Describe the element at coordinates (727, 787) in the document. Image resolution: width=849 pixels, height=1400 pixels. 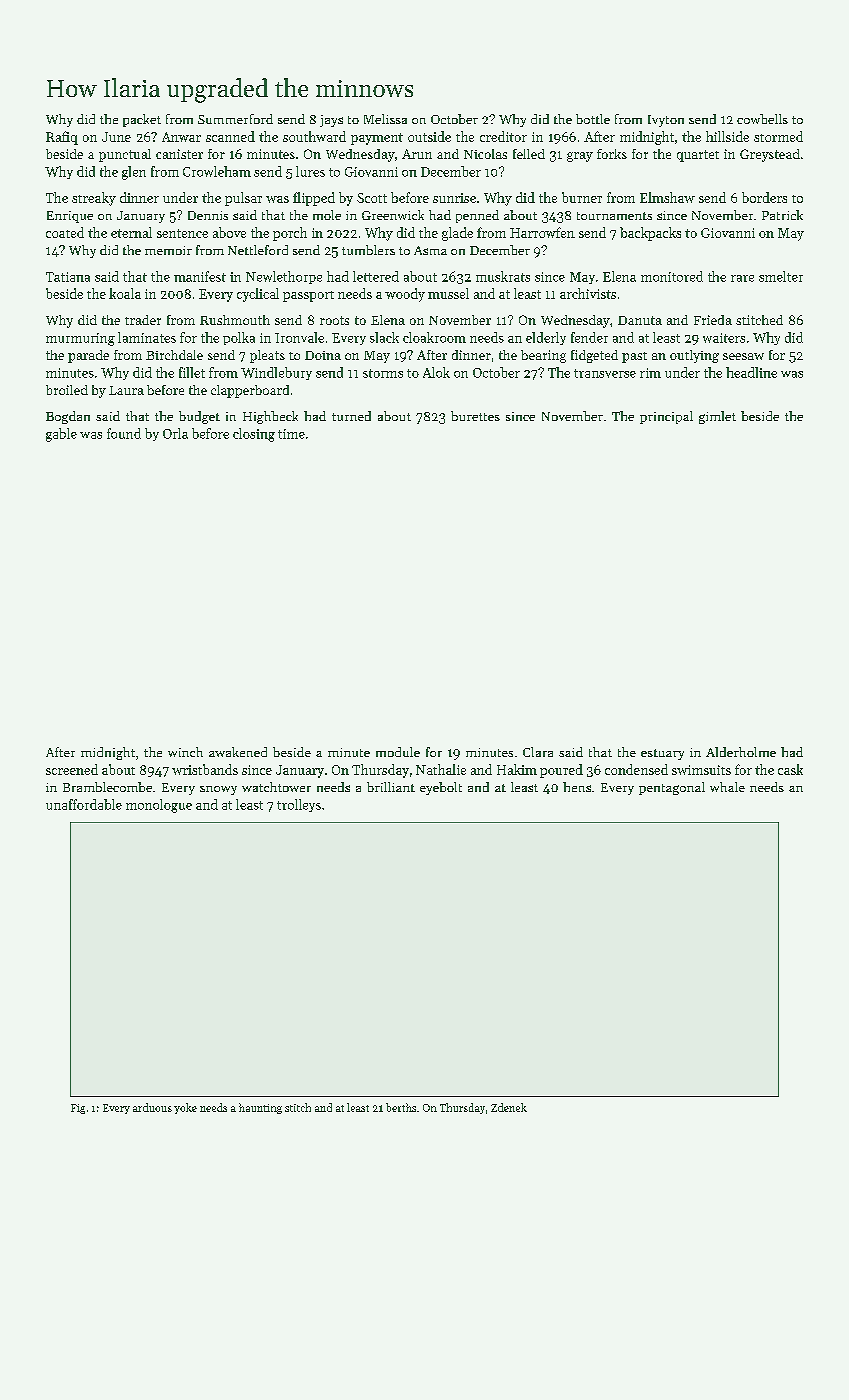
I see `whale` at that location.
